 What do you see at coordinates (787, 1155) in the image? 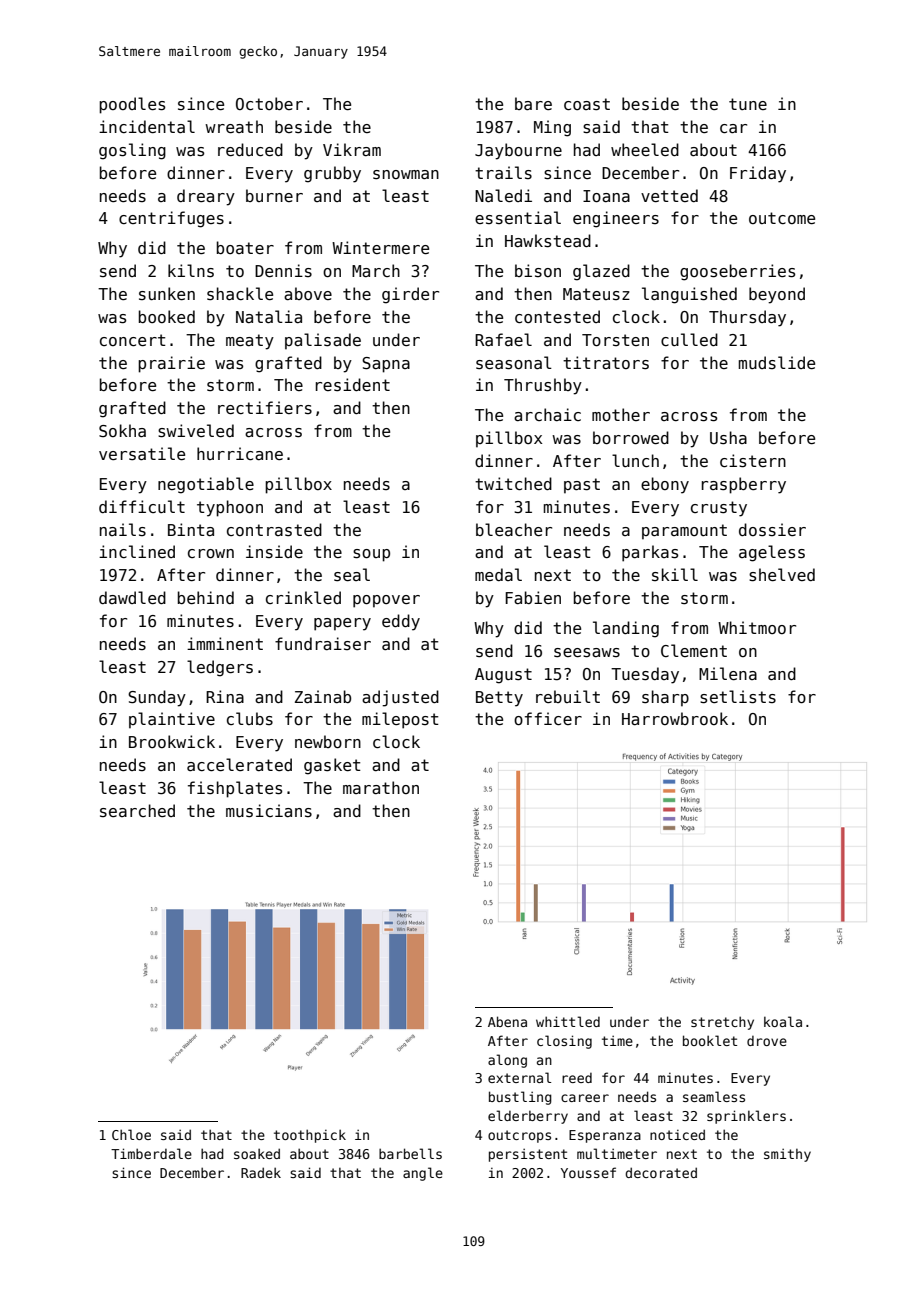
I see `smithy` at bounding box center [787, 1155].
